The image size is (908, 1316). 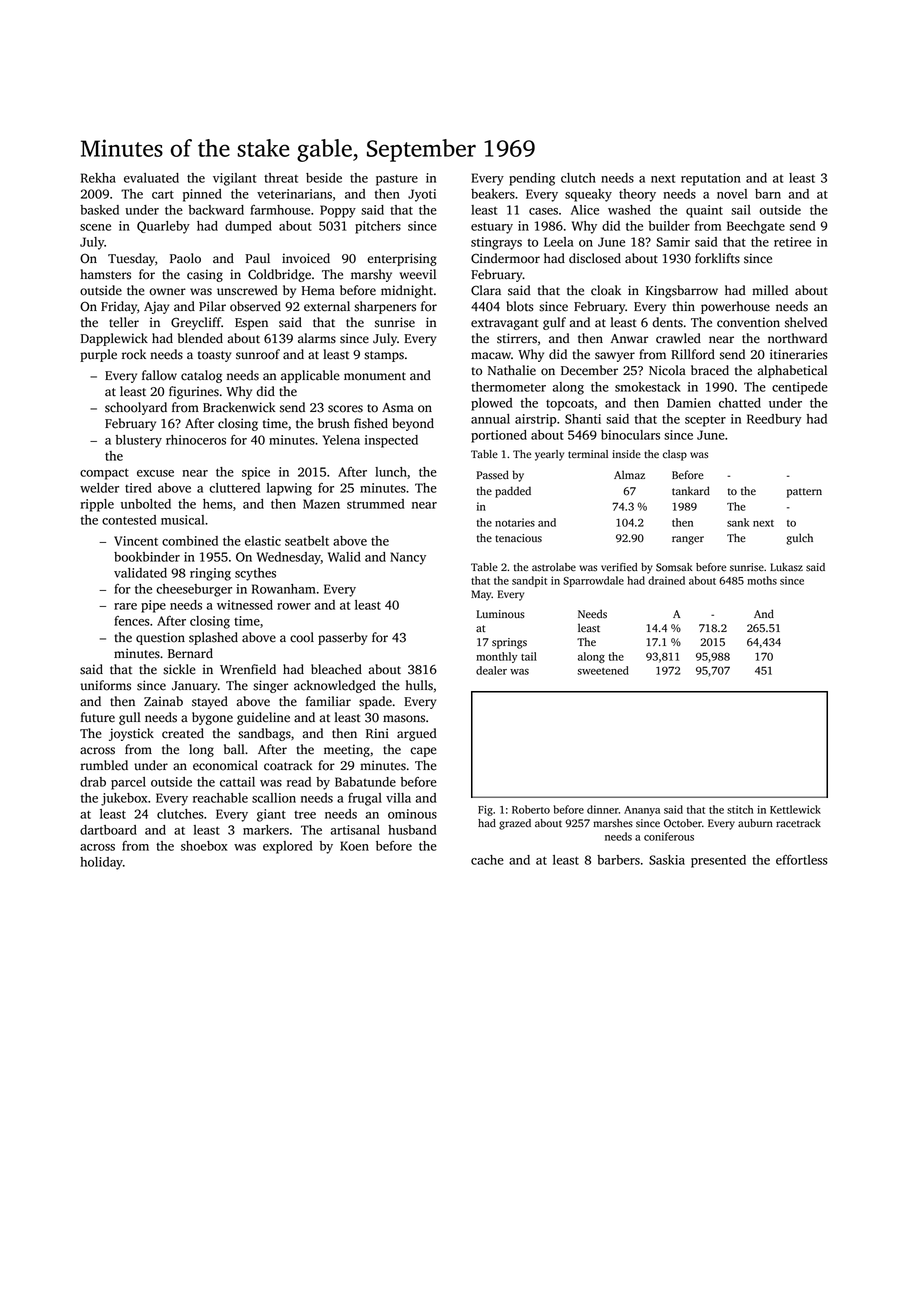 What do you see at coordinates (711, 179) in the document?
I see `reputation` at bounding box center [711, 179].
